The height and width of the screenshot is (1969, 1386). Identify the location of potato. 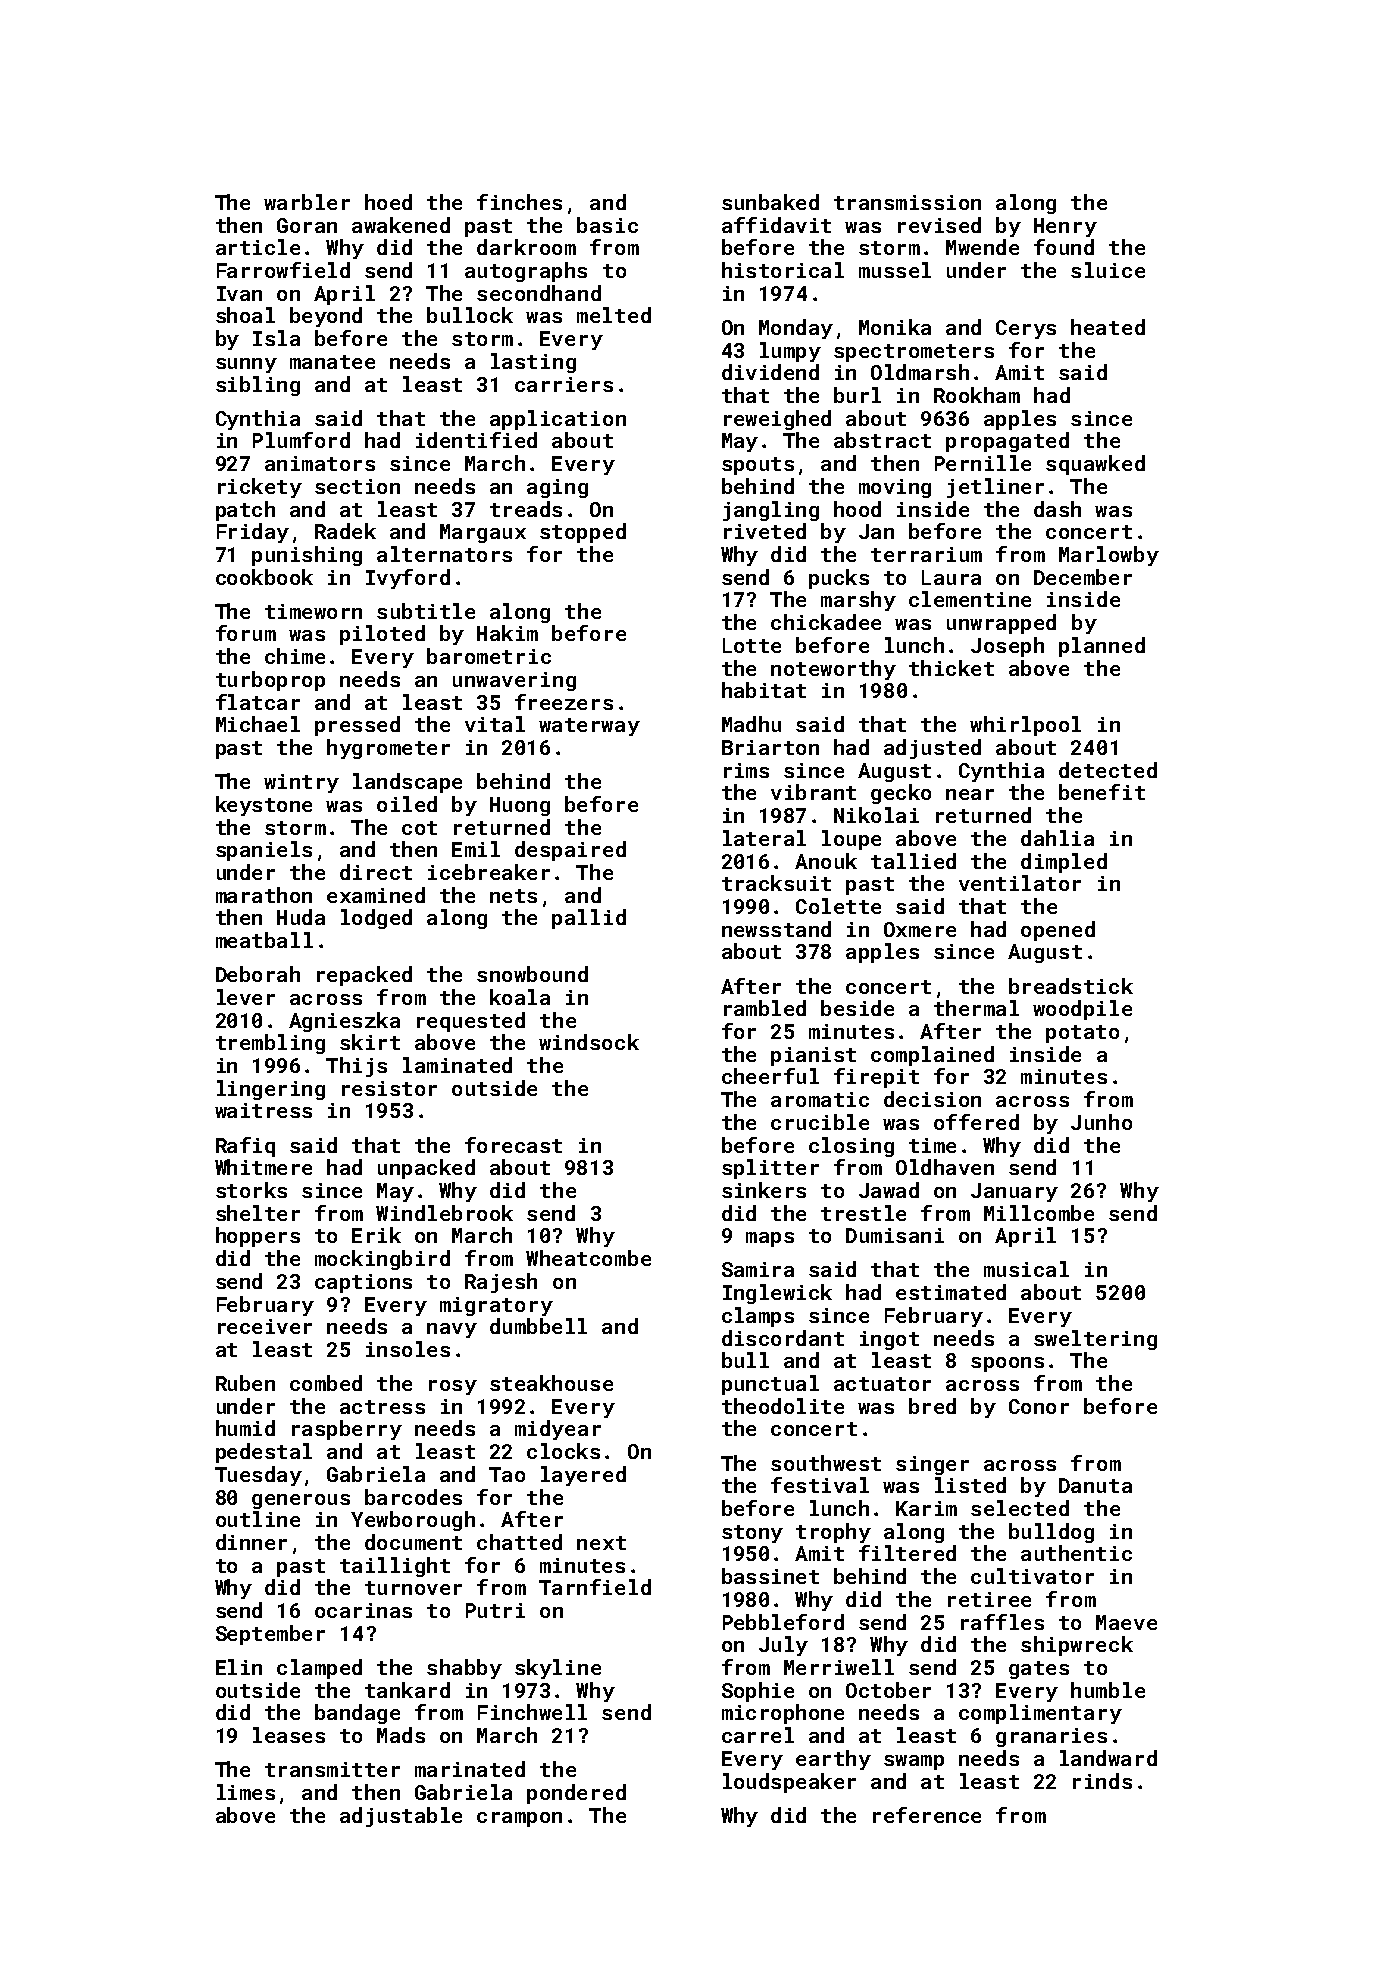
(1082, 1034).
